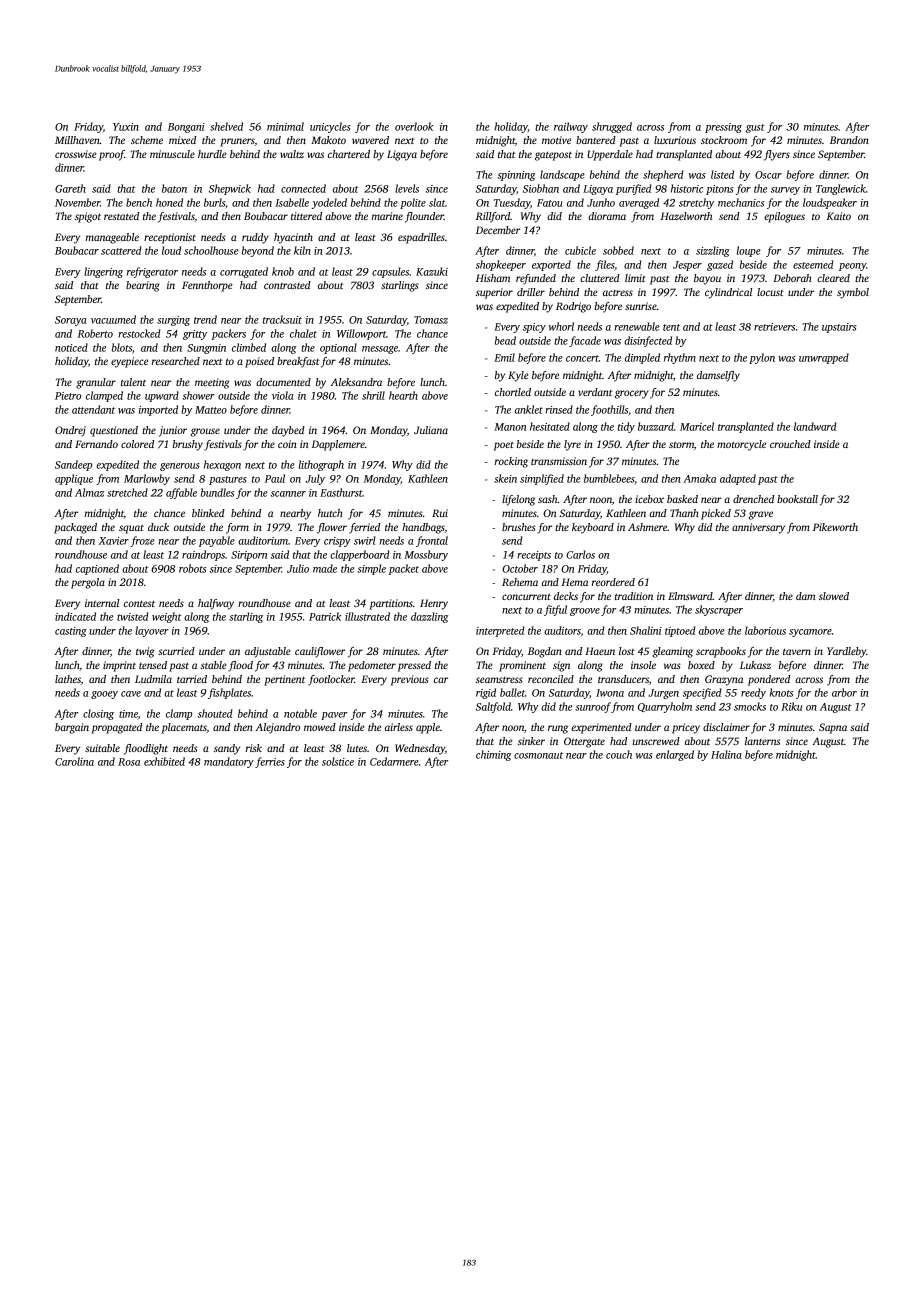 The image size is (924, 1308). What do you see at coordinates (205, 319) in the screenshot?
I see `trend` at bounding box center [205, 319].
